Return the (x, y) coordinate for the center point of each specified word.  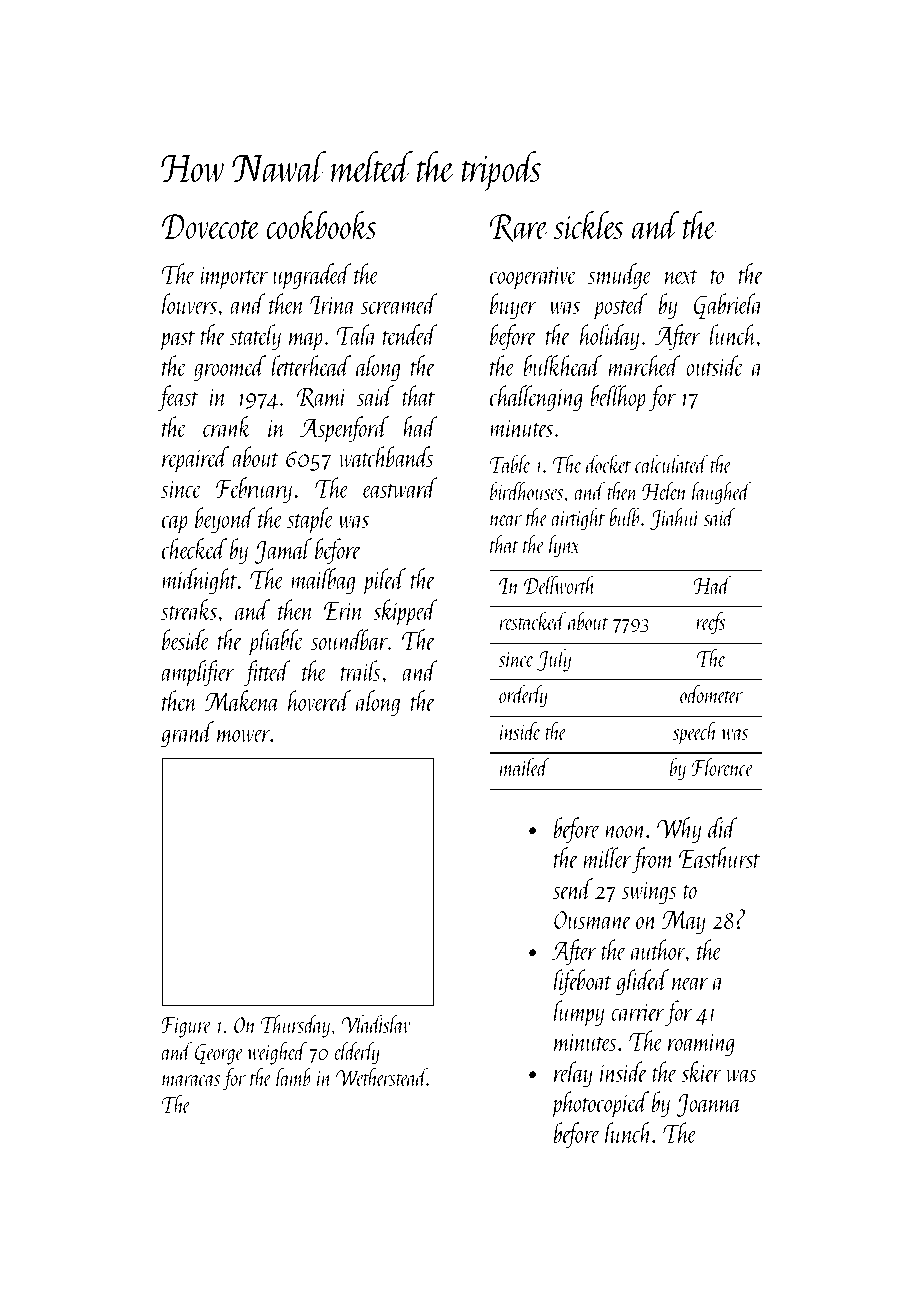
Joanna (709, 1105)
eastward (400, 487)
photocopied (600, 1104)
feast (178, 398)
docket (608, 464)
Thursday (295, 1026)
